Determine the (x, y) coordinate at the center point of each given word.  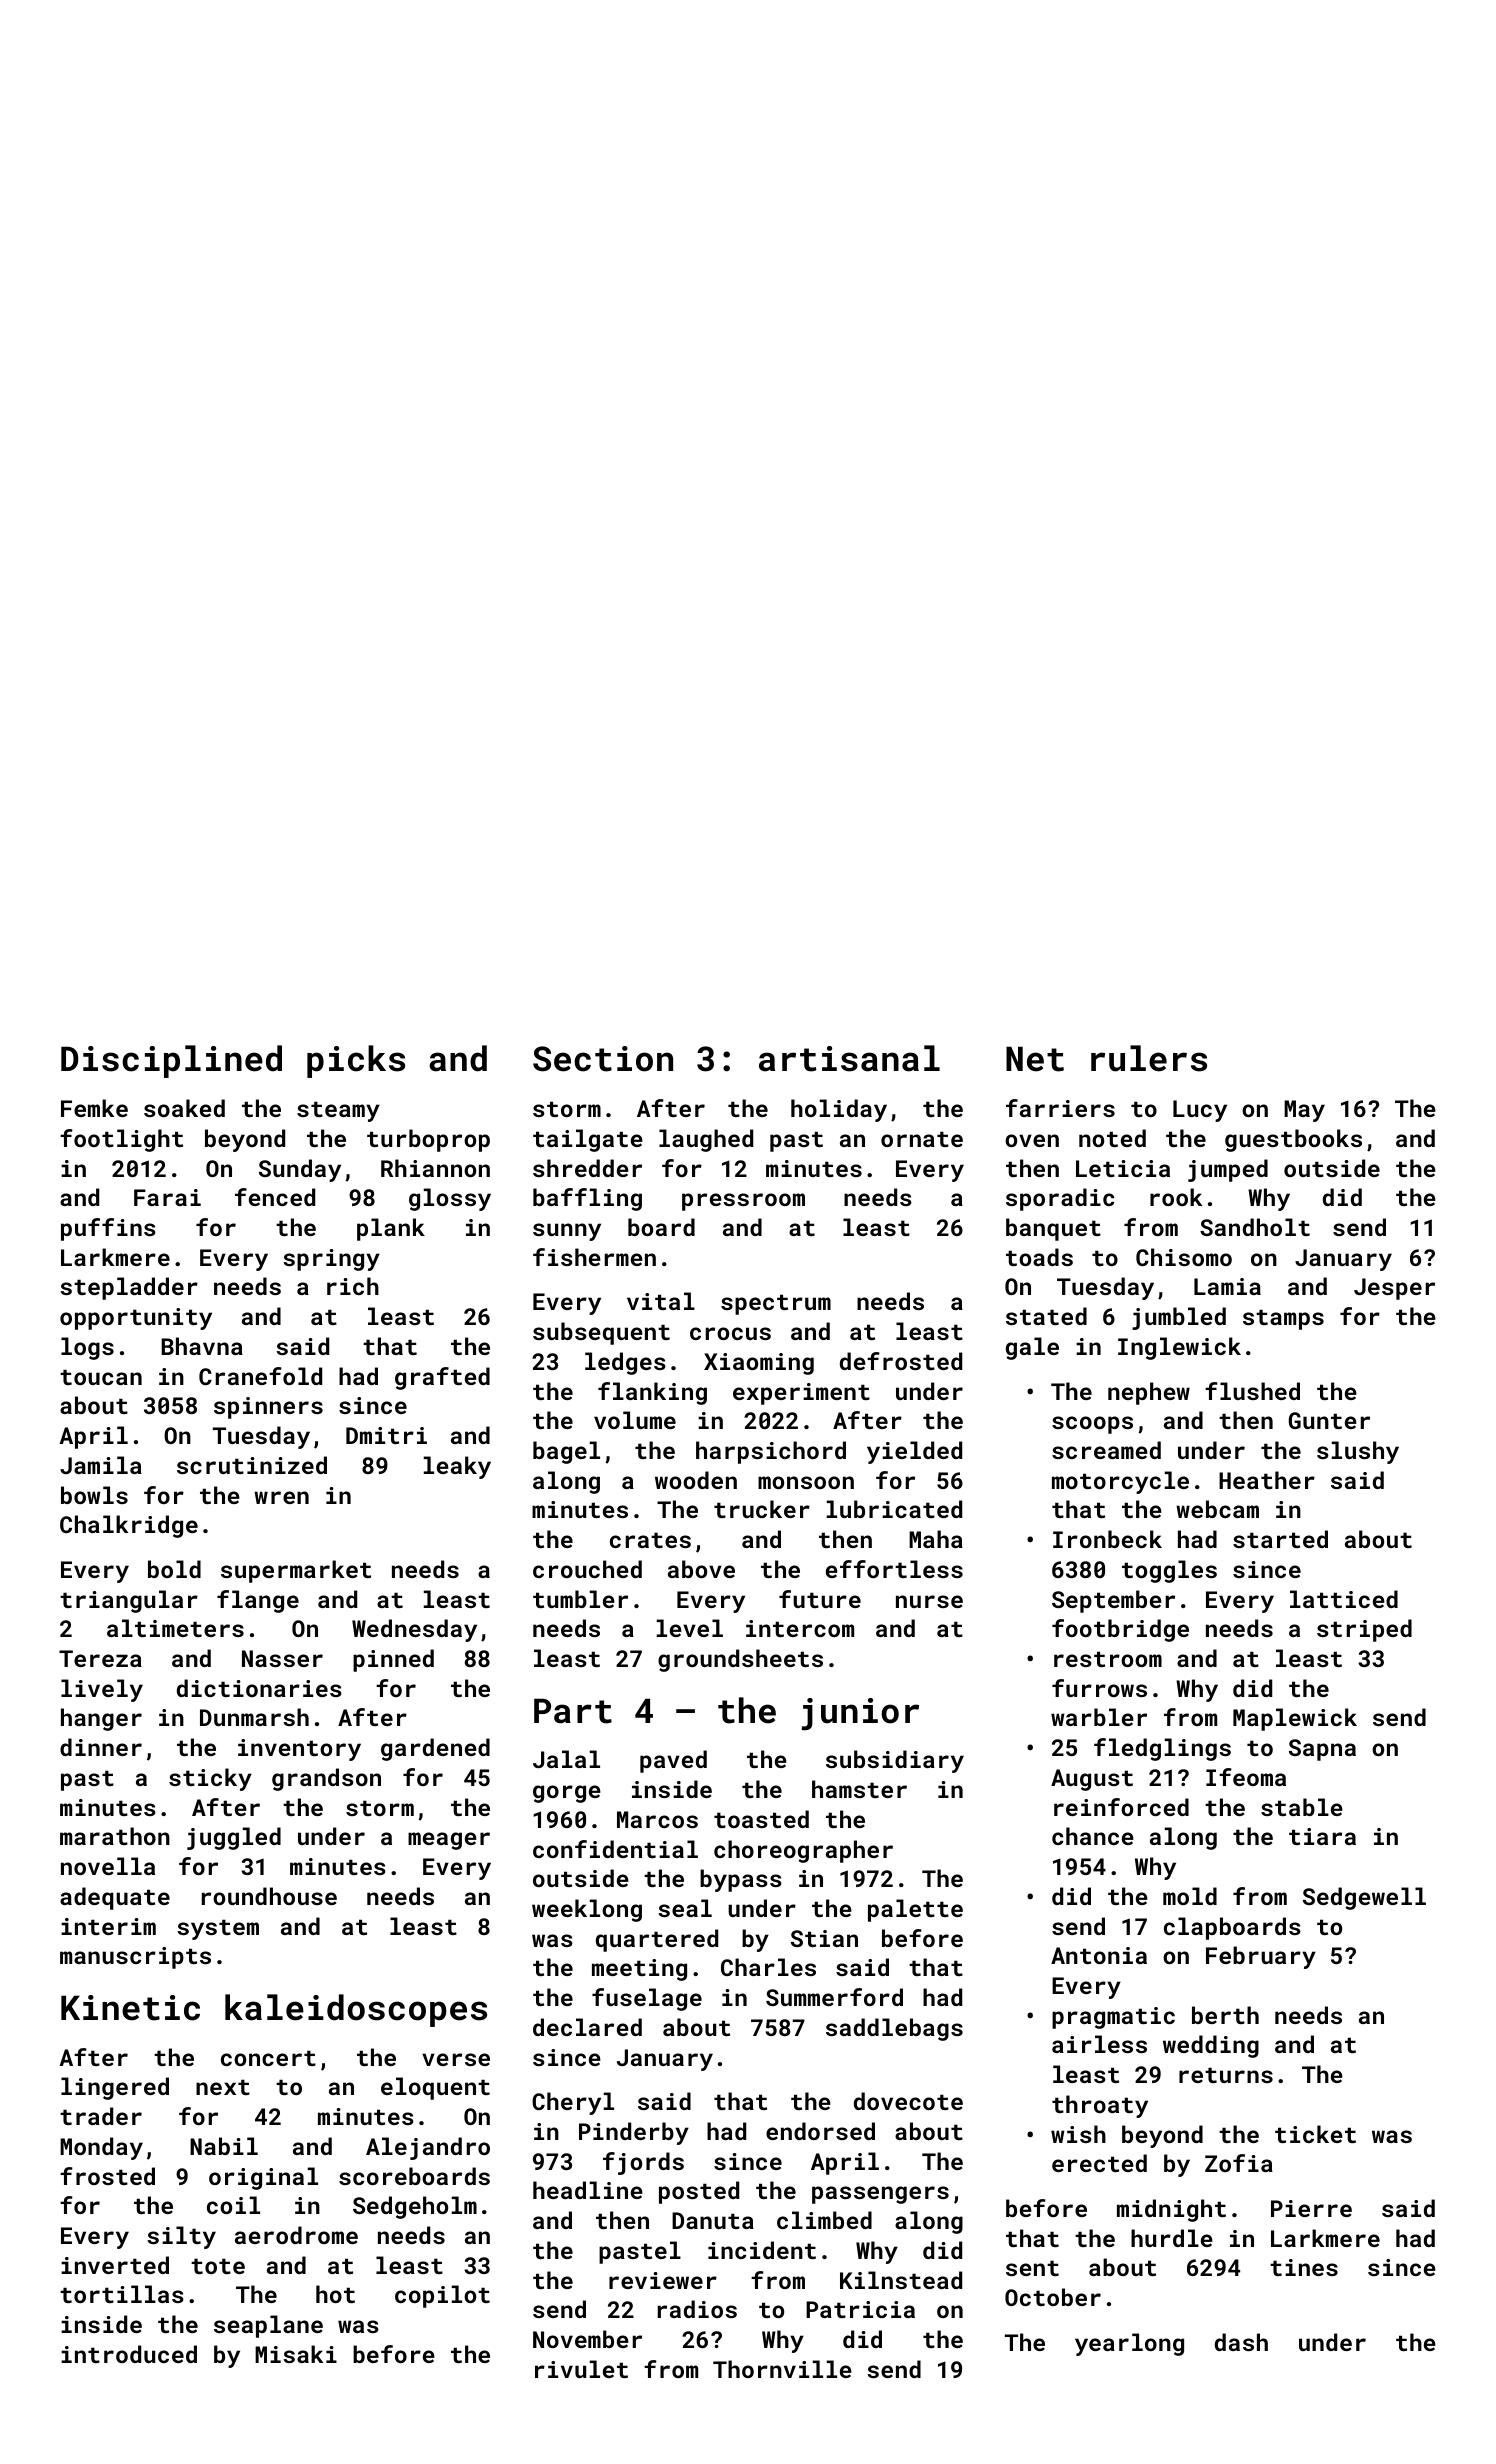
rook (1176, 1197)
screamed (1106, 1450)
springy (331, 1260)
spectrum (776, 1304)
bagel (566, 1452)
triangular (129, 1601)
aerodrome (296, 2235)
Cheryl (573, 2103)
